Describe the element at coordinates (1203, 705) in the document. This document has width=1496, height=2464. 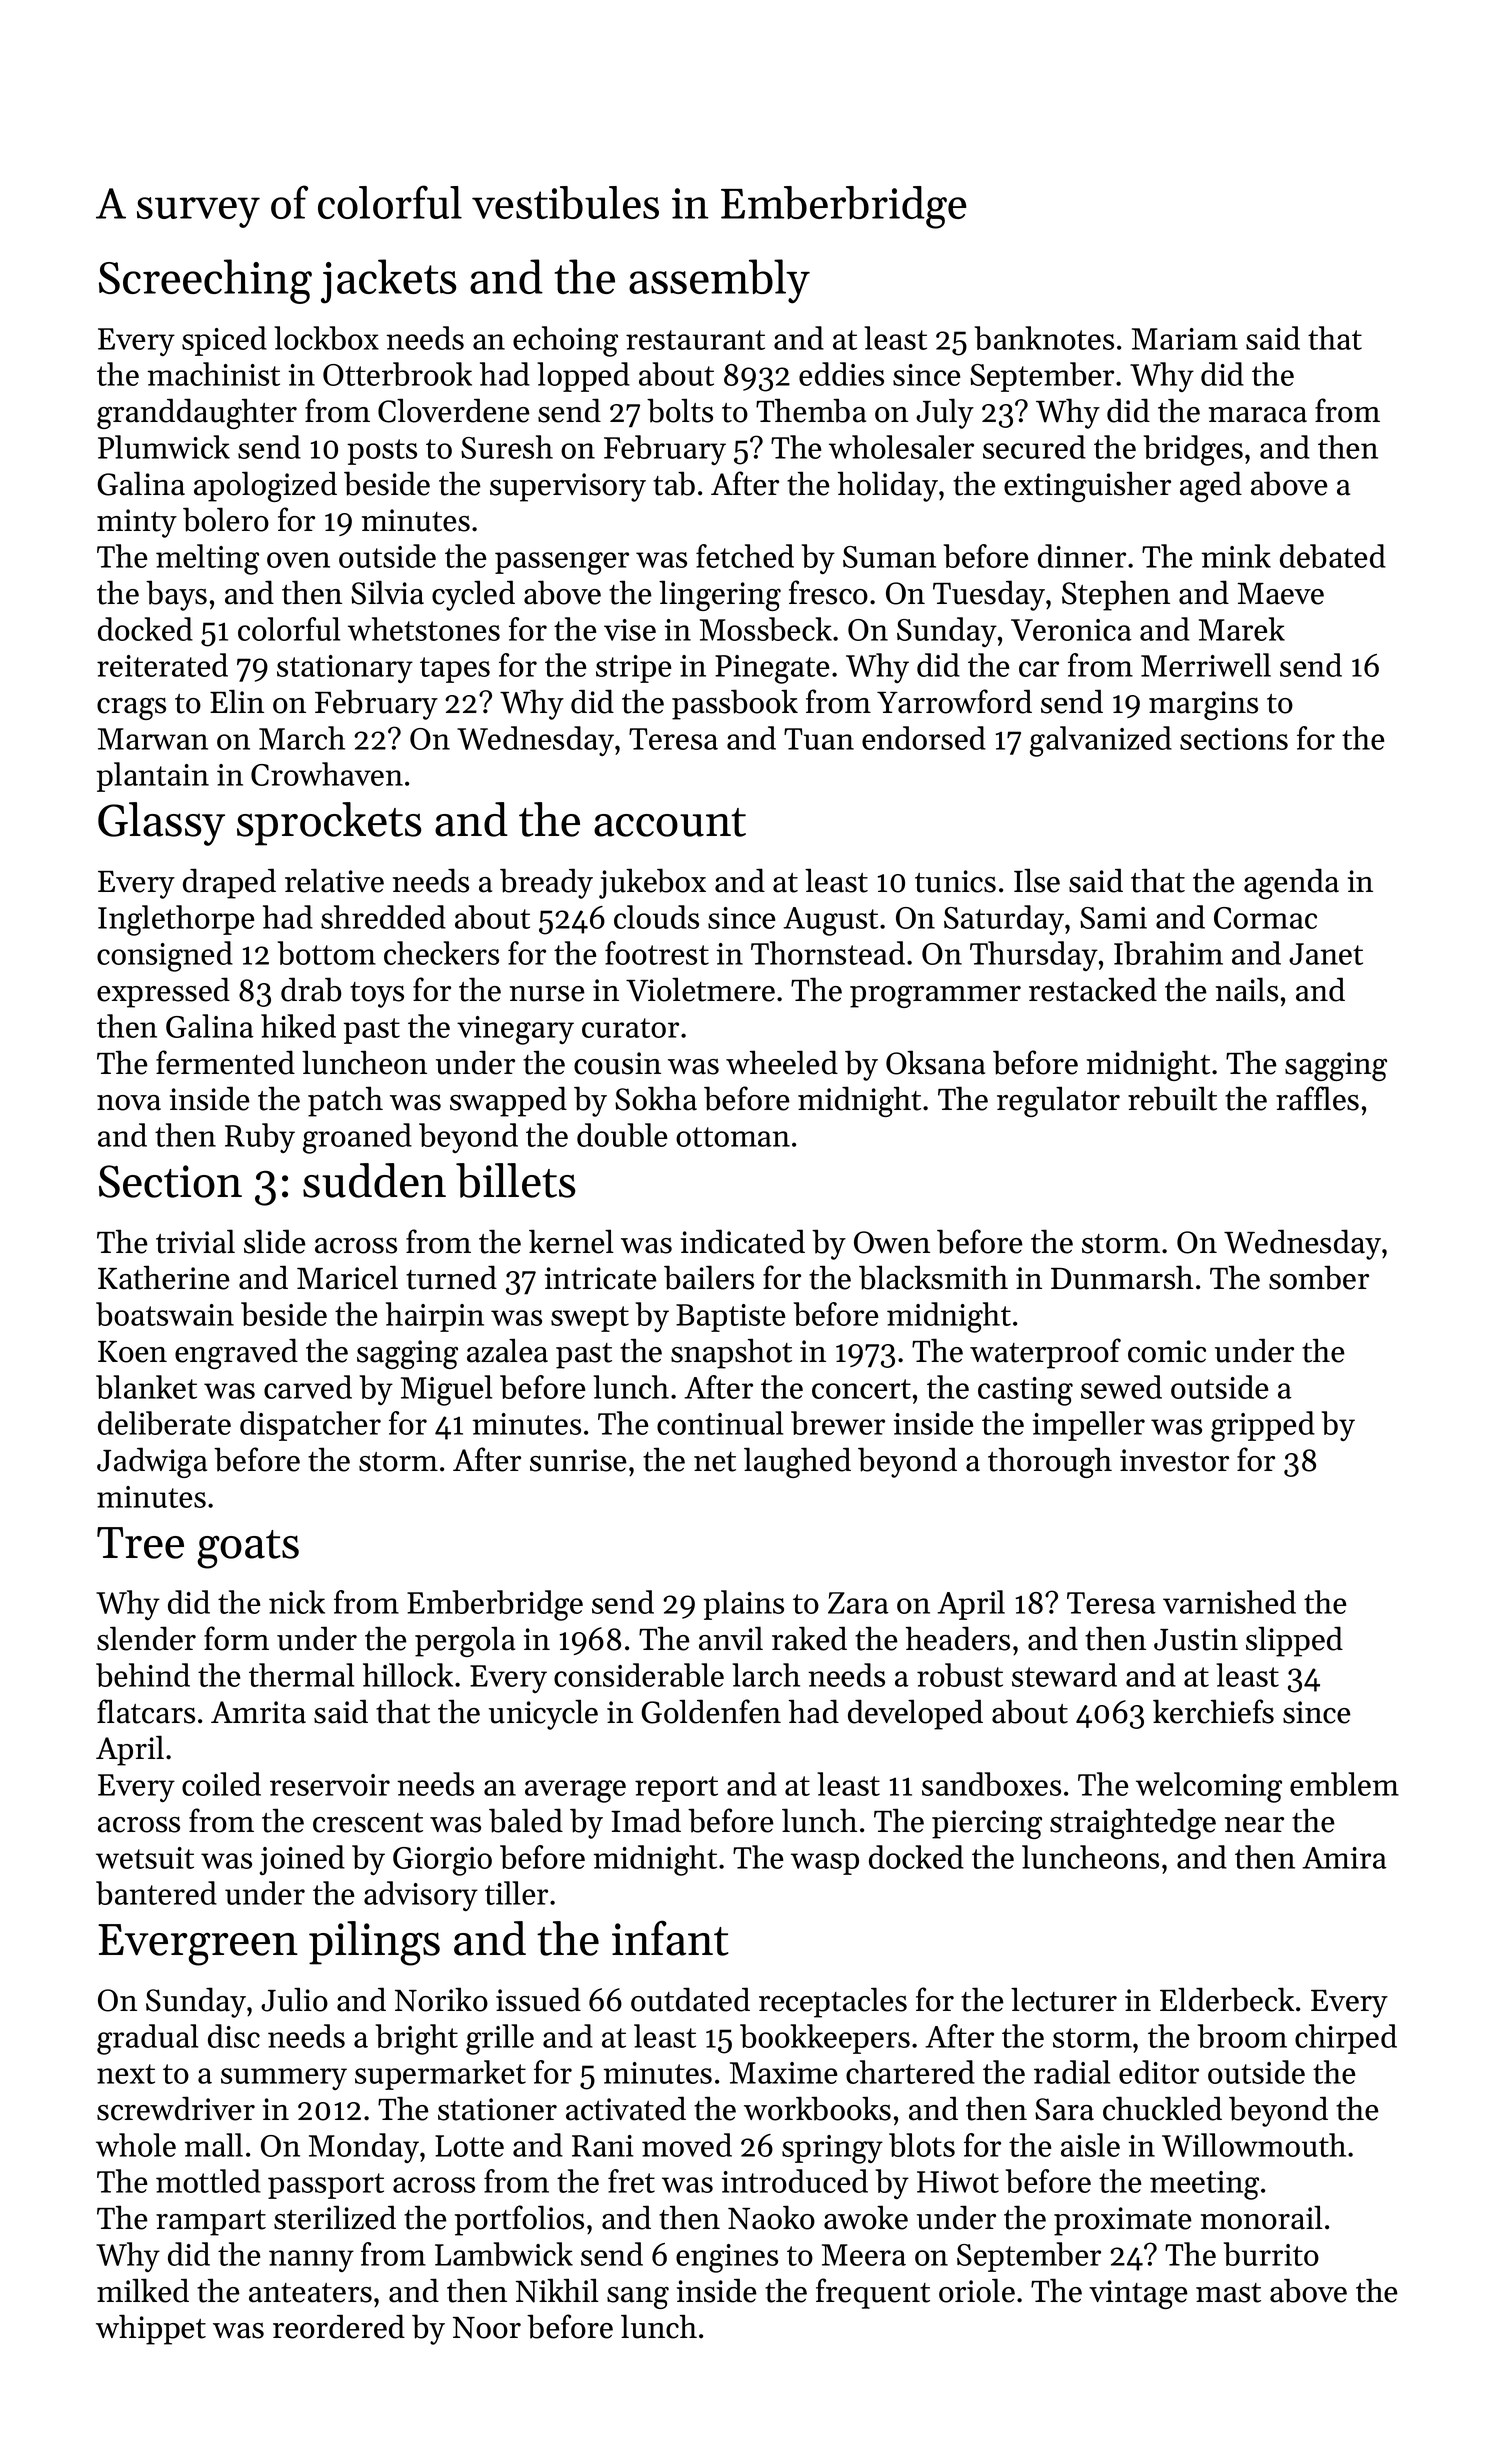
I see `margins` at that location.
